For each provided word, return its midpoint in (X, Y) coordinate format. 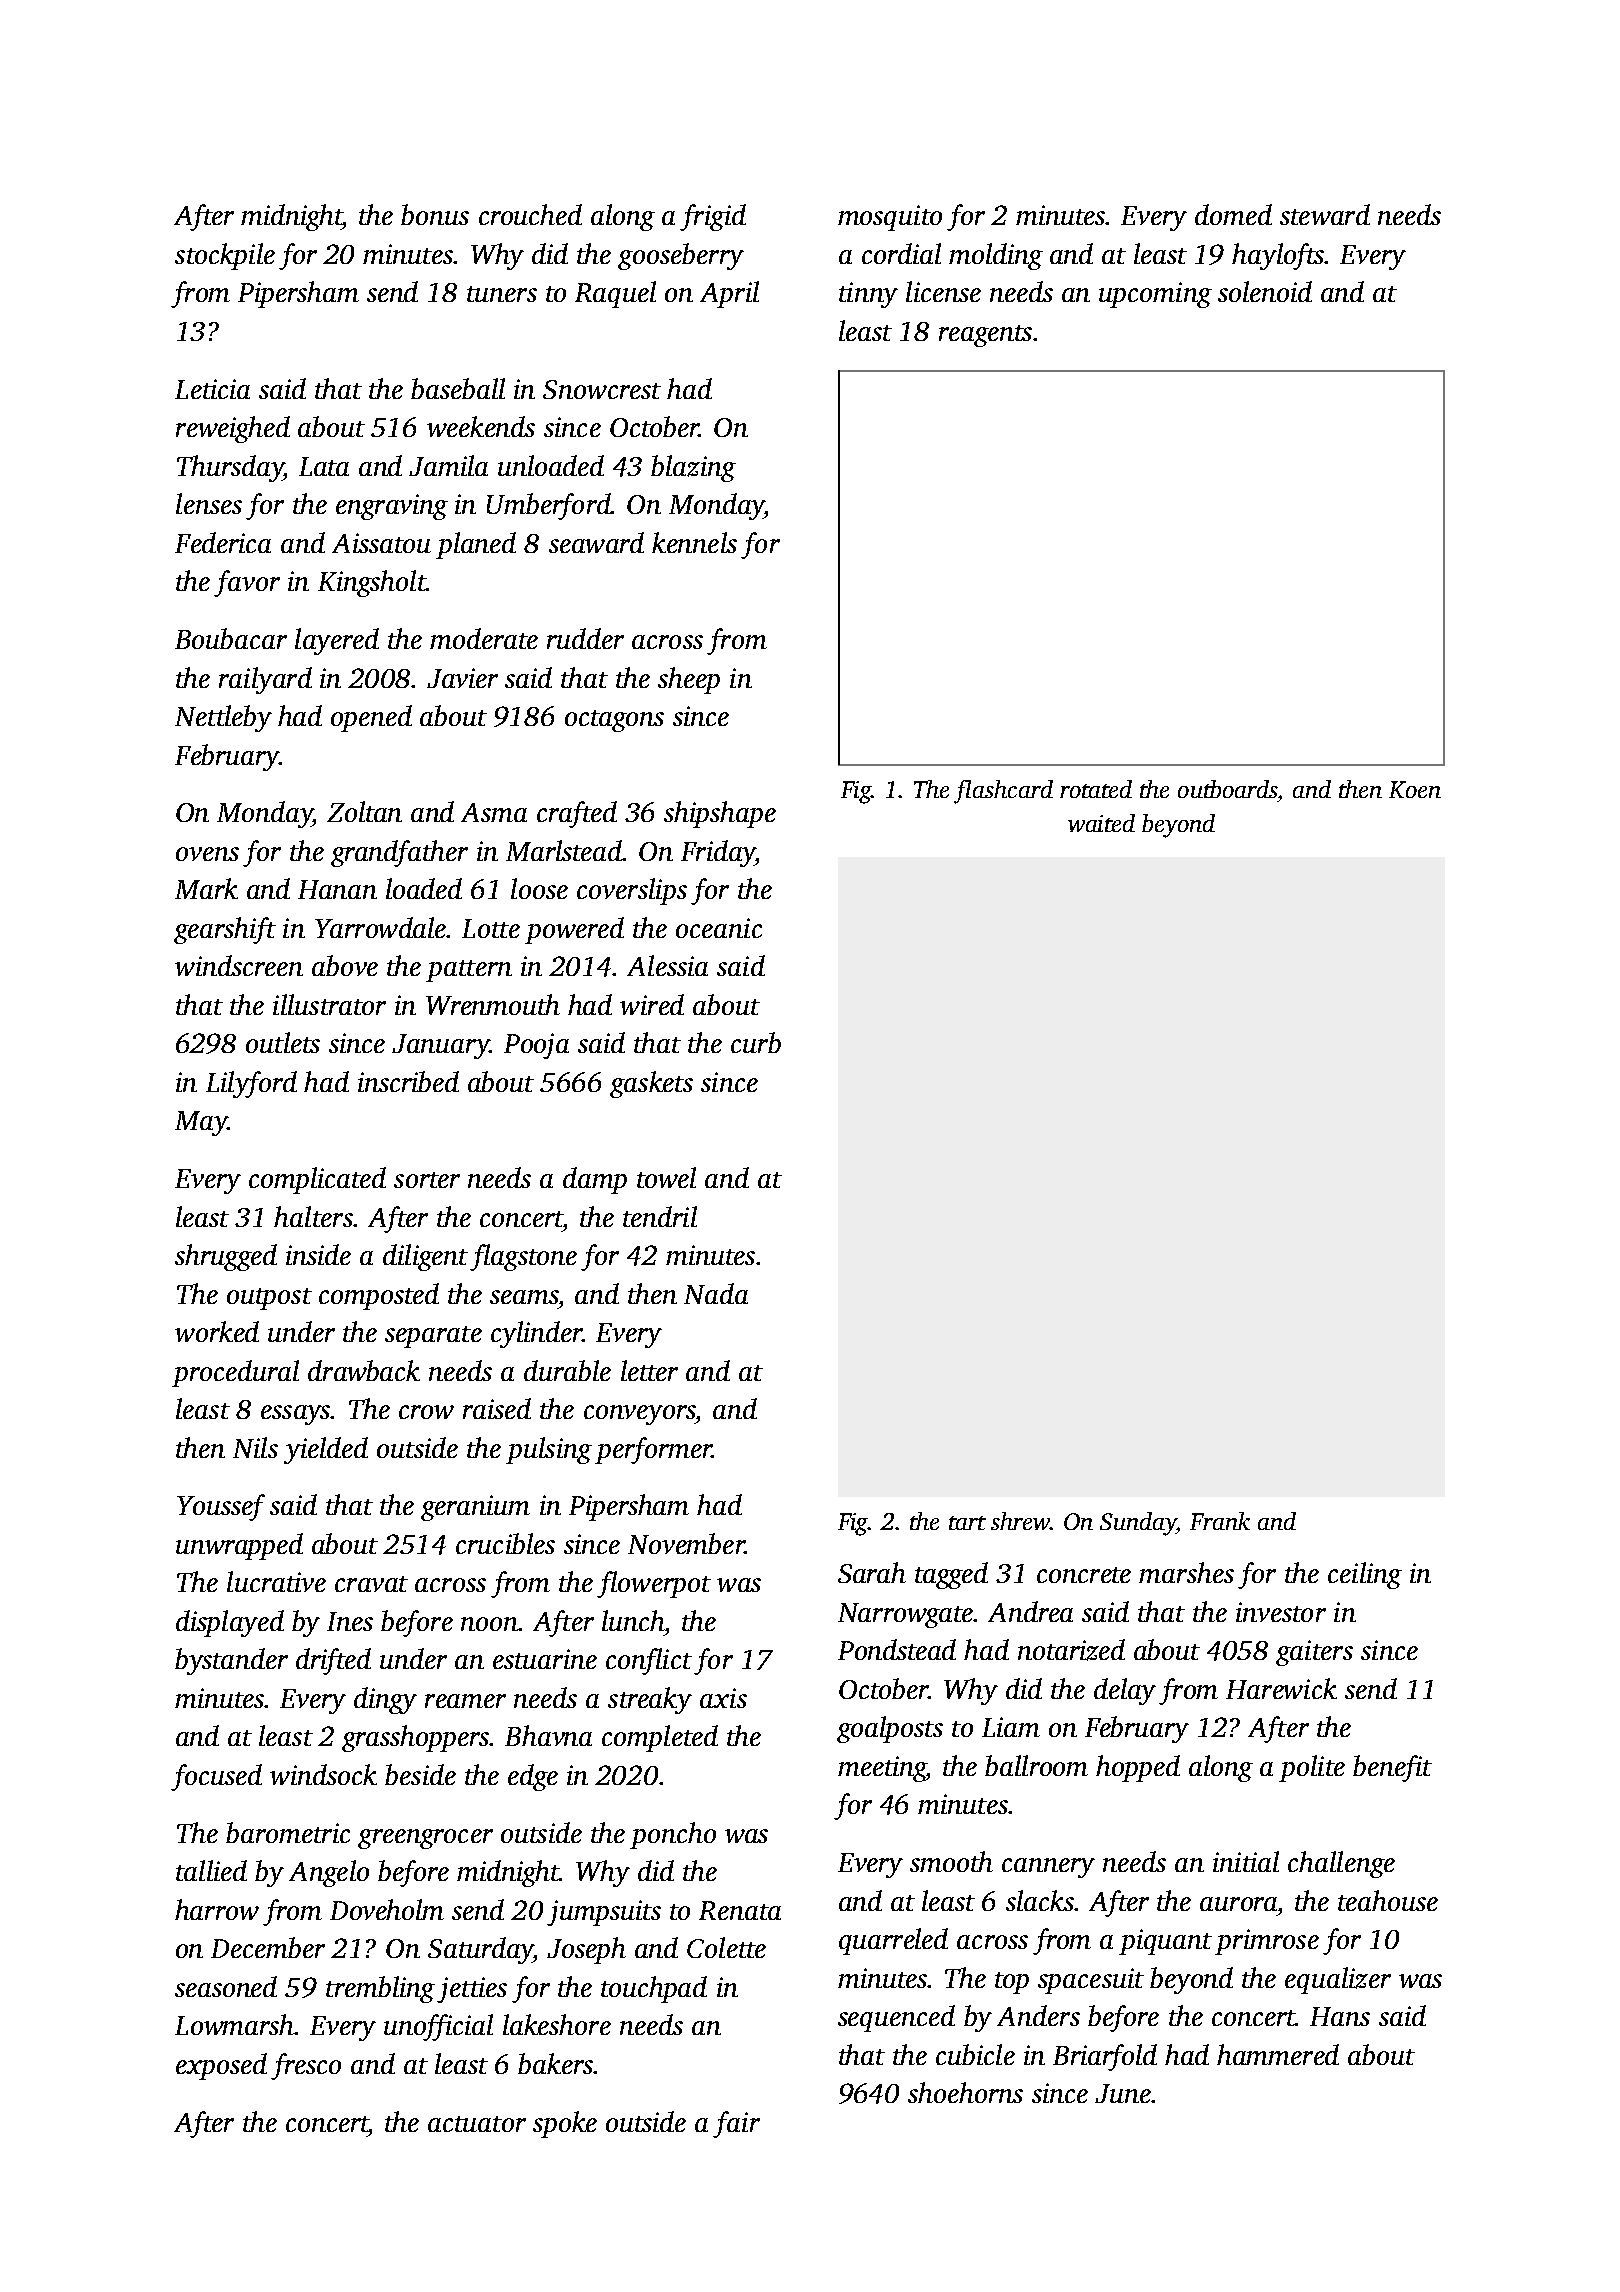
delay (1125, 1691)
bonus (435, 214)
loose (539, 888)
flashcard (1003, 792)
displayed (230, 1623)
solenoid (1265, 291)
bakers (555, 2063)
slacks (1040, 1900)
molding (996, 256)
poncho (673, 1835)
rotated (1096, 789)
